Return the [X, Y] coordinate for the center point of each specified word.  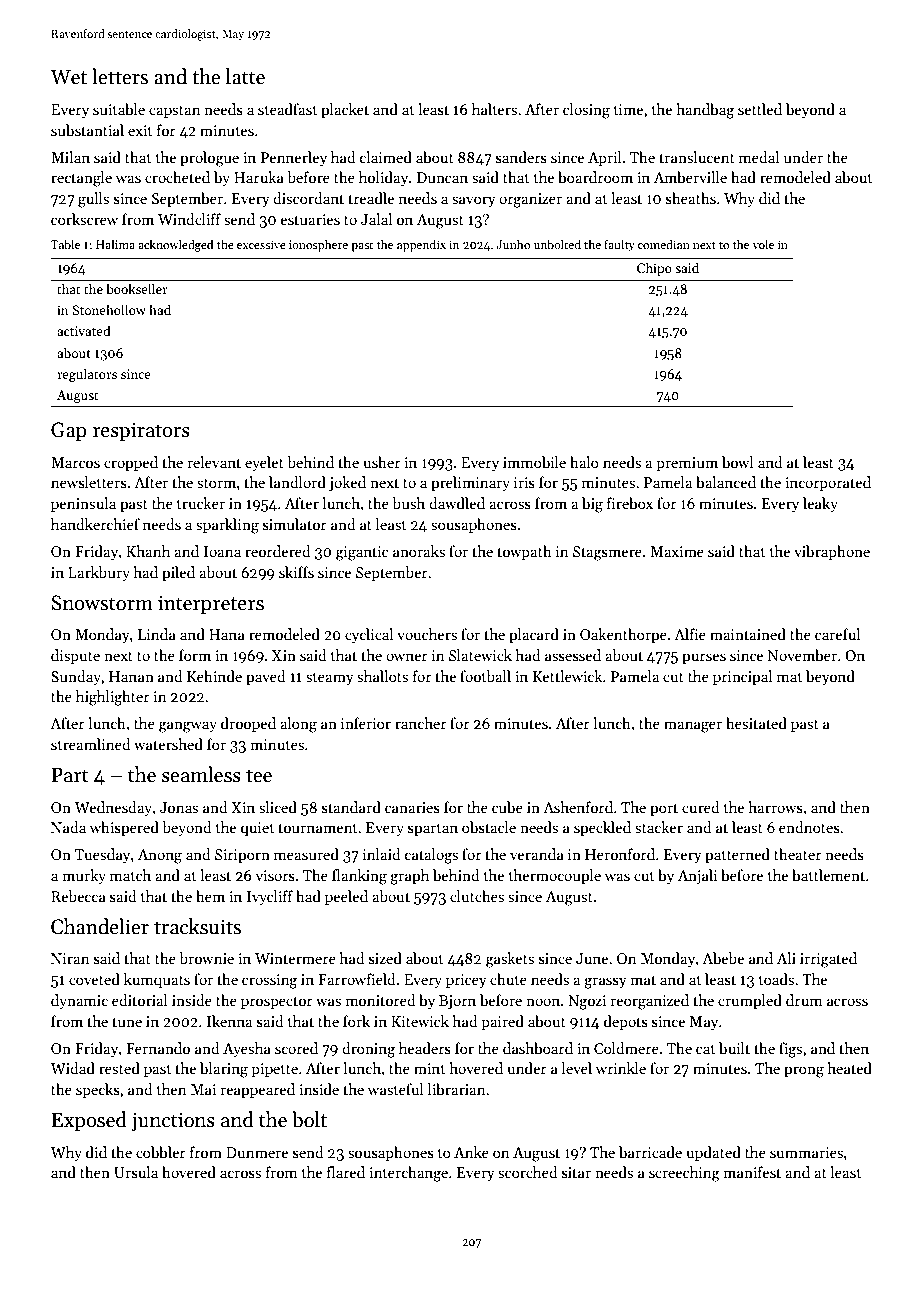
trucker [201, 503]
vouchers [427, 634]
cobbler [161, 1152]
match [130, 875]
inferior [366, 723]
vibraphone [832, 552]
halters [494, 109]
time [628, 109]
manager [693, 727]
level [577, 1068]
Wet [68, 77]
